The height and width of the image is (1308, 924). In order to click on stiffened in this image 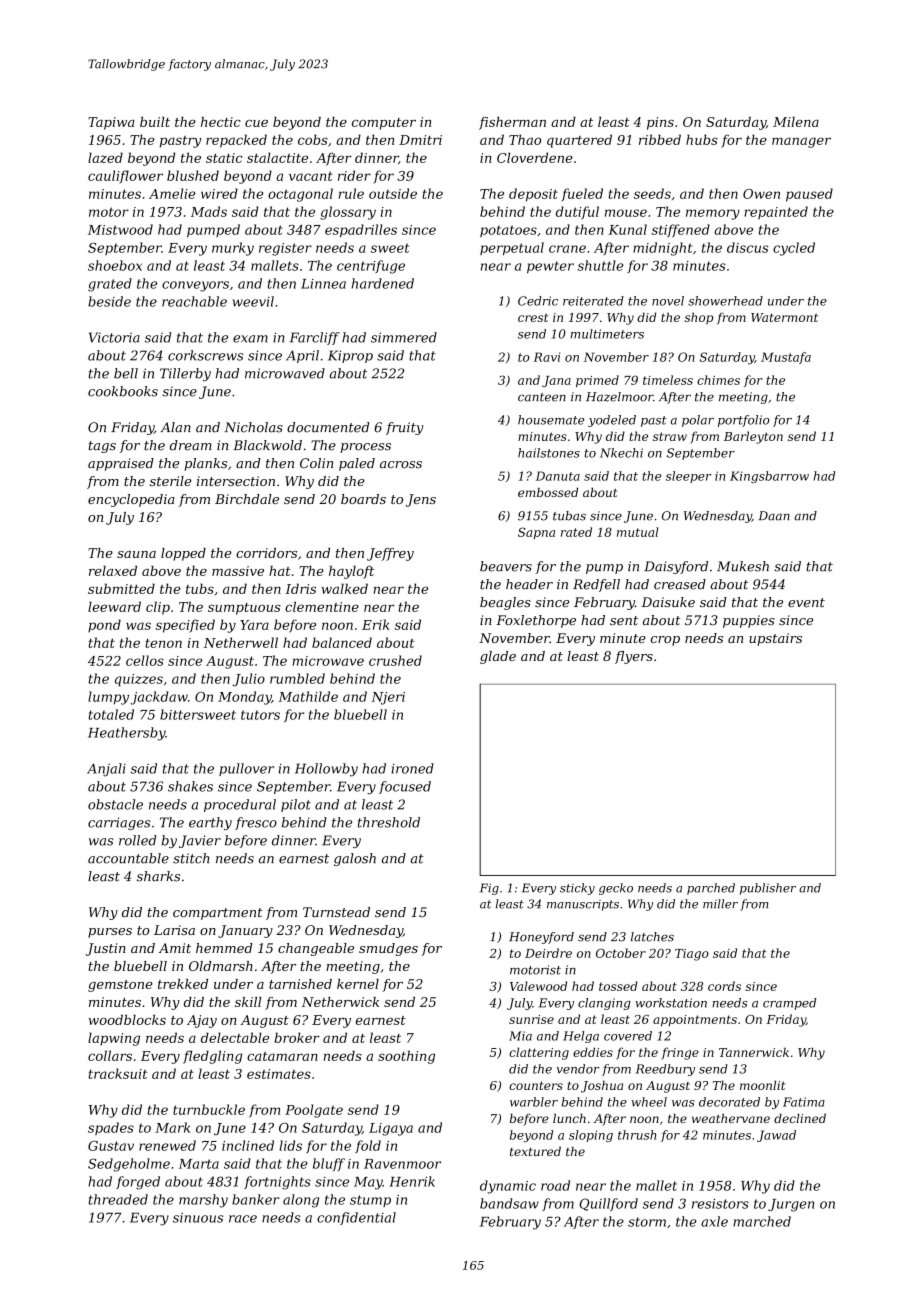, I will do `click(681, 230)`.
